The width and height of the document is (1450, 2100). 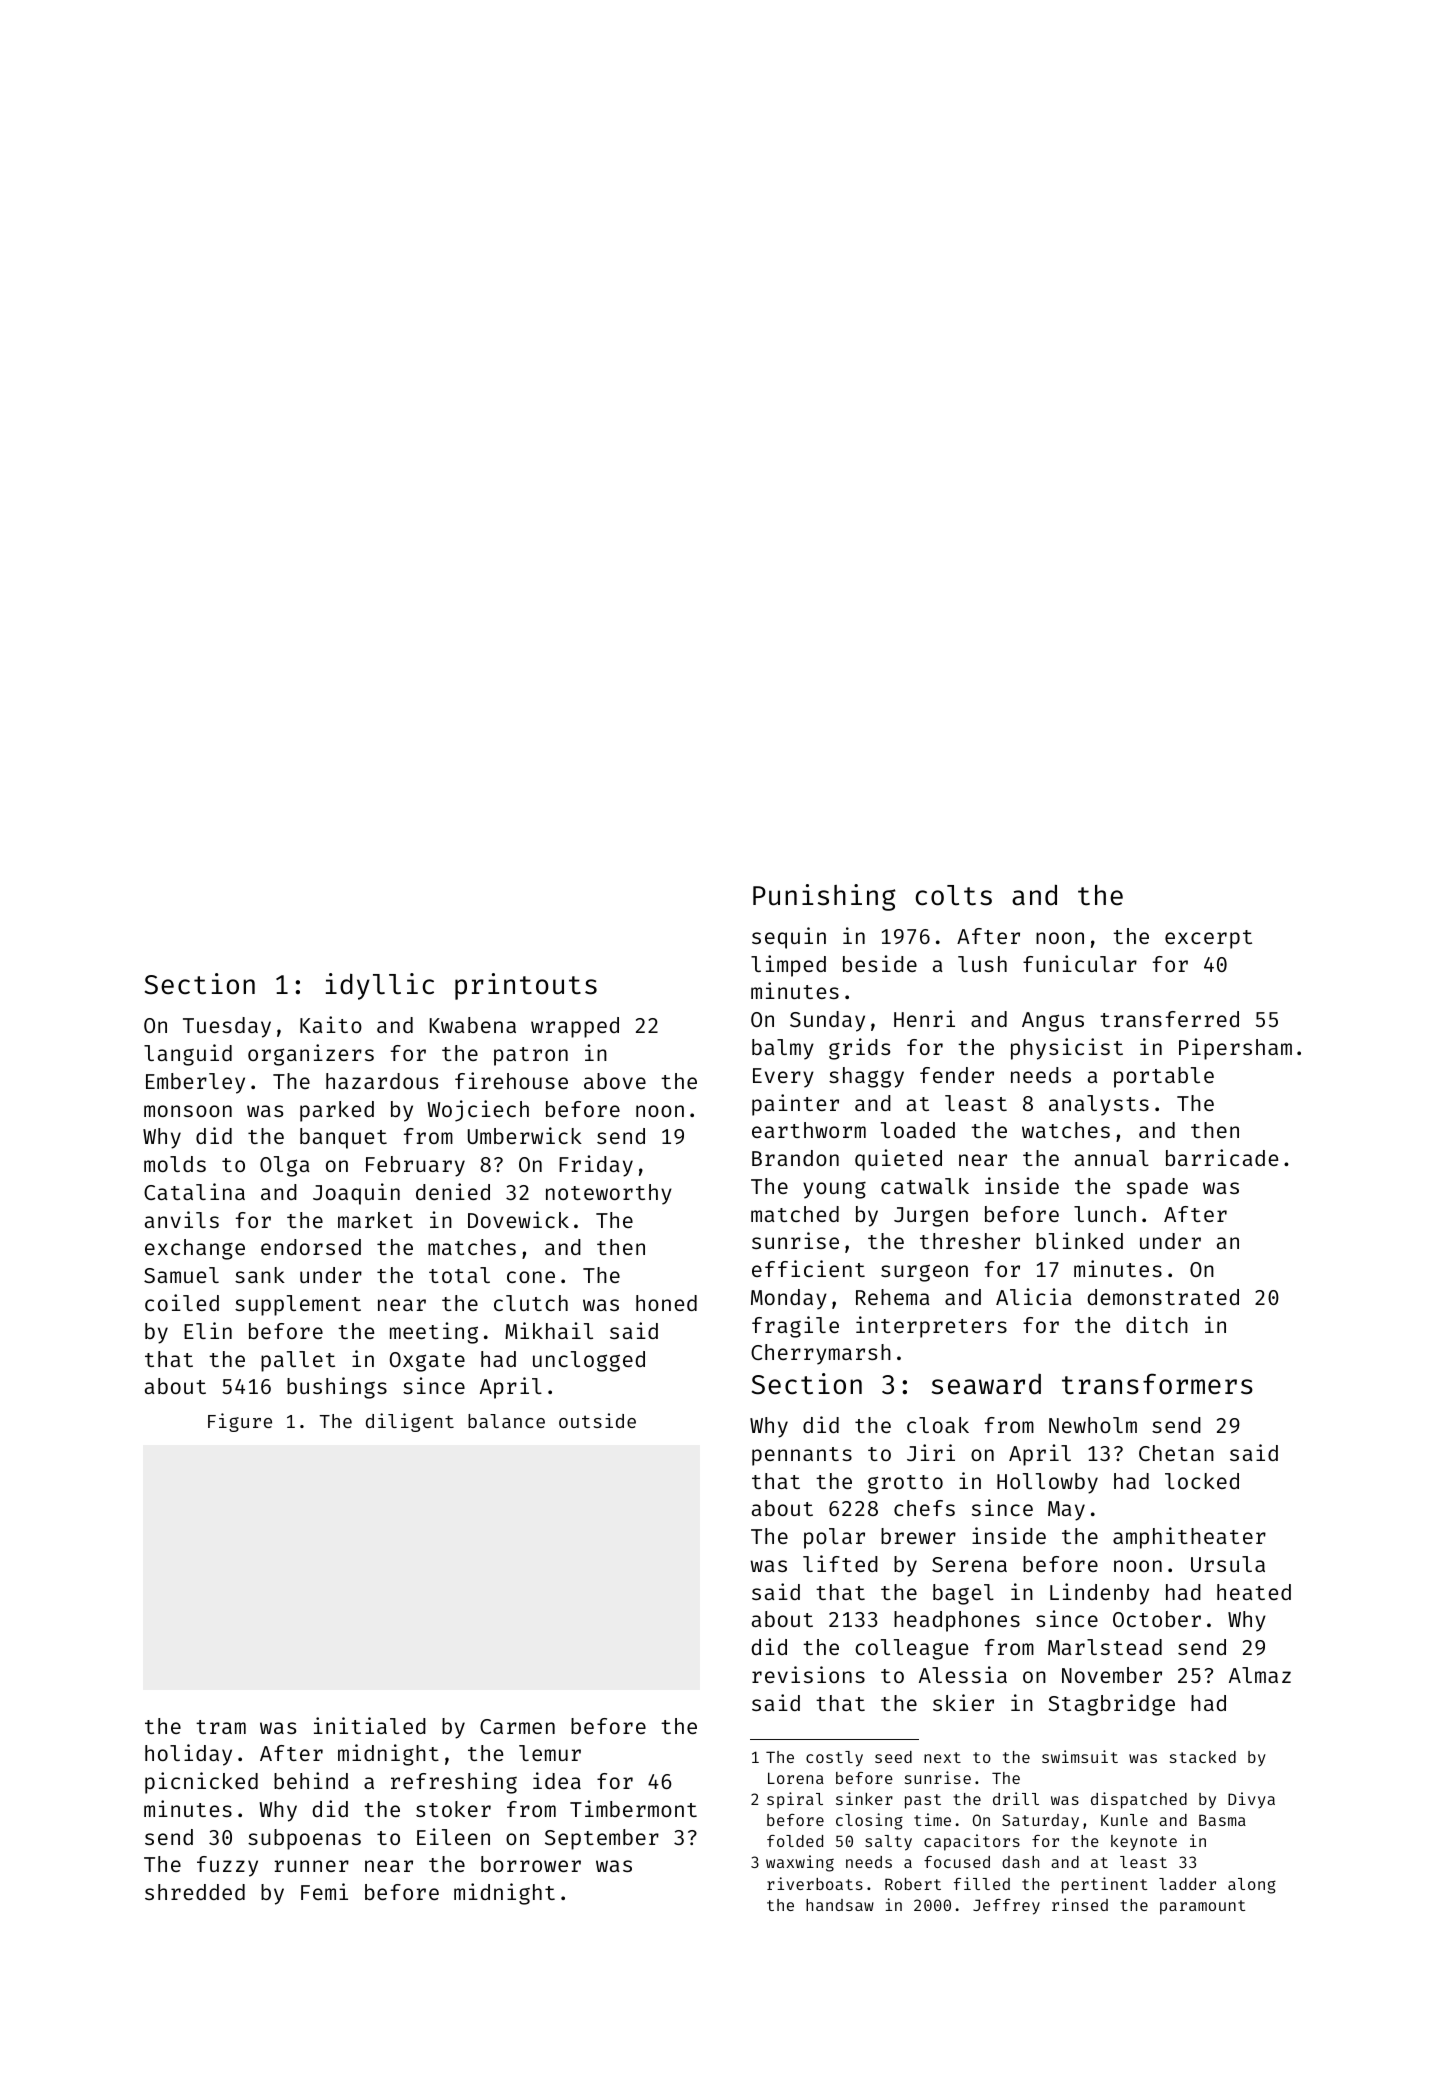 What do you see at coordinates (453, 1836) in the document?
I see `Eileen` at bounding box center [453, 1836].
